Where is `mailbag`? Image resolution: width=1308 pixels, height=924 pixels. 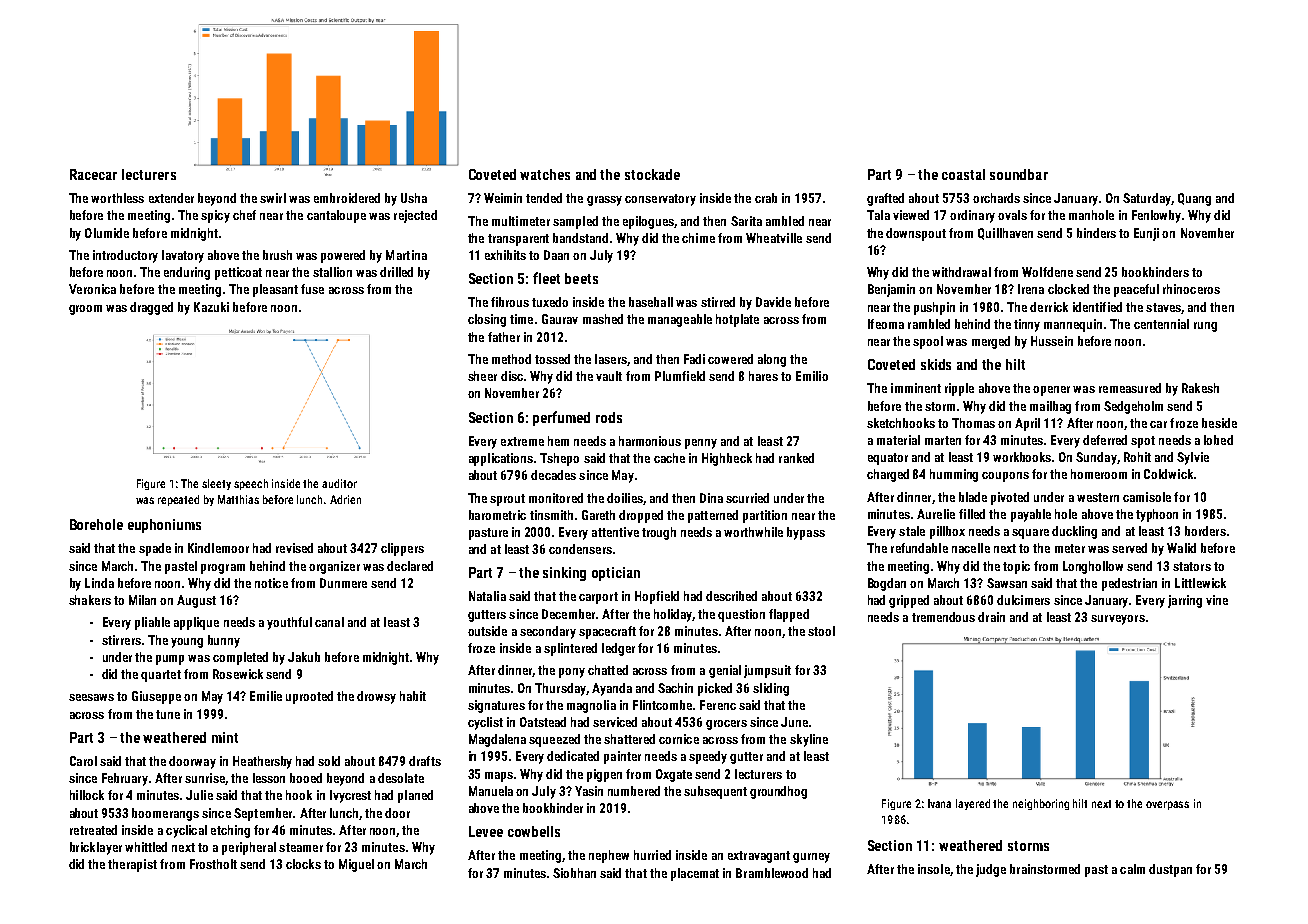
mailbag is located at coordinates (1050, 407).
